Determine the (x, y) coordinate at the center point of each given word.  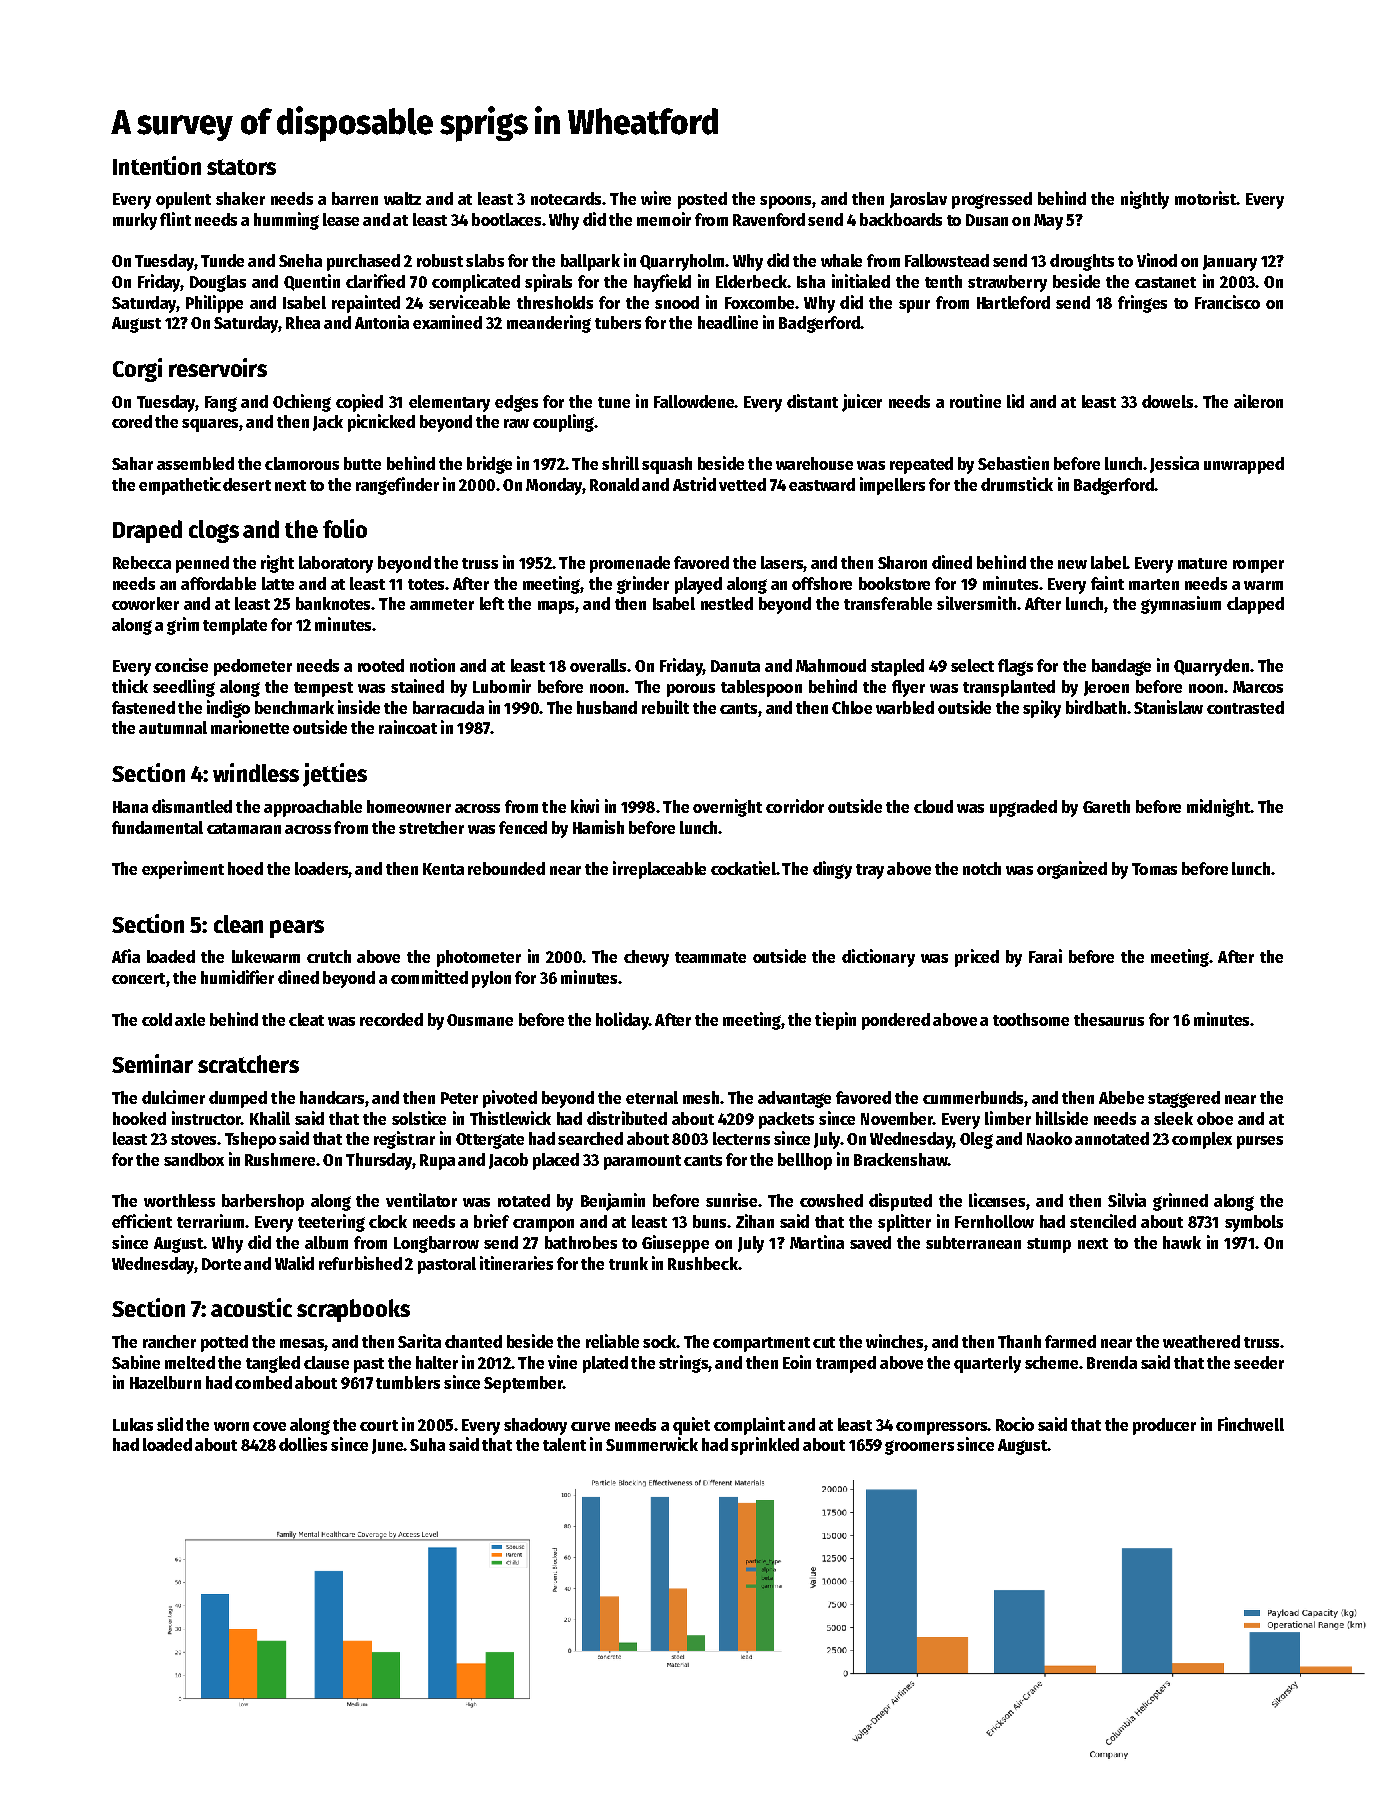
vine (562, 1362)
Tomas (1154, 869)
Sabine (136, 1362)
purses (1260, 1142)
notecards (566, 198)
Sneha (300, 260)
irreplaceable (659, 870)
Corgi (137, 370)
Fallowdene (694, 401)
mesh (701, 1097)
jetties (335, 775)
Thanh (1019, 1341)
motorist (1205, 198)
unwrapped (1244, 465)
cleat (306, 1019)
